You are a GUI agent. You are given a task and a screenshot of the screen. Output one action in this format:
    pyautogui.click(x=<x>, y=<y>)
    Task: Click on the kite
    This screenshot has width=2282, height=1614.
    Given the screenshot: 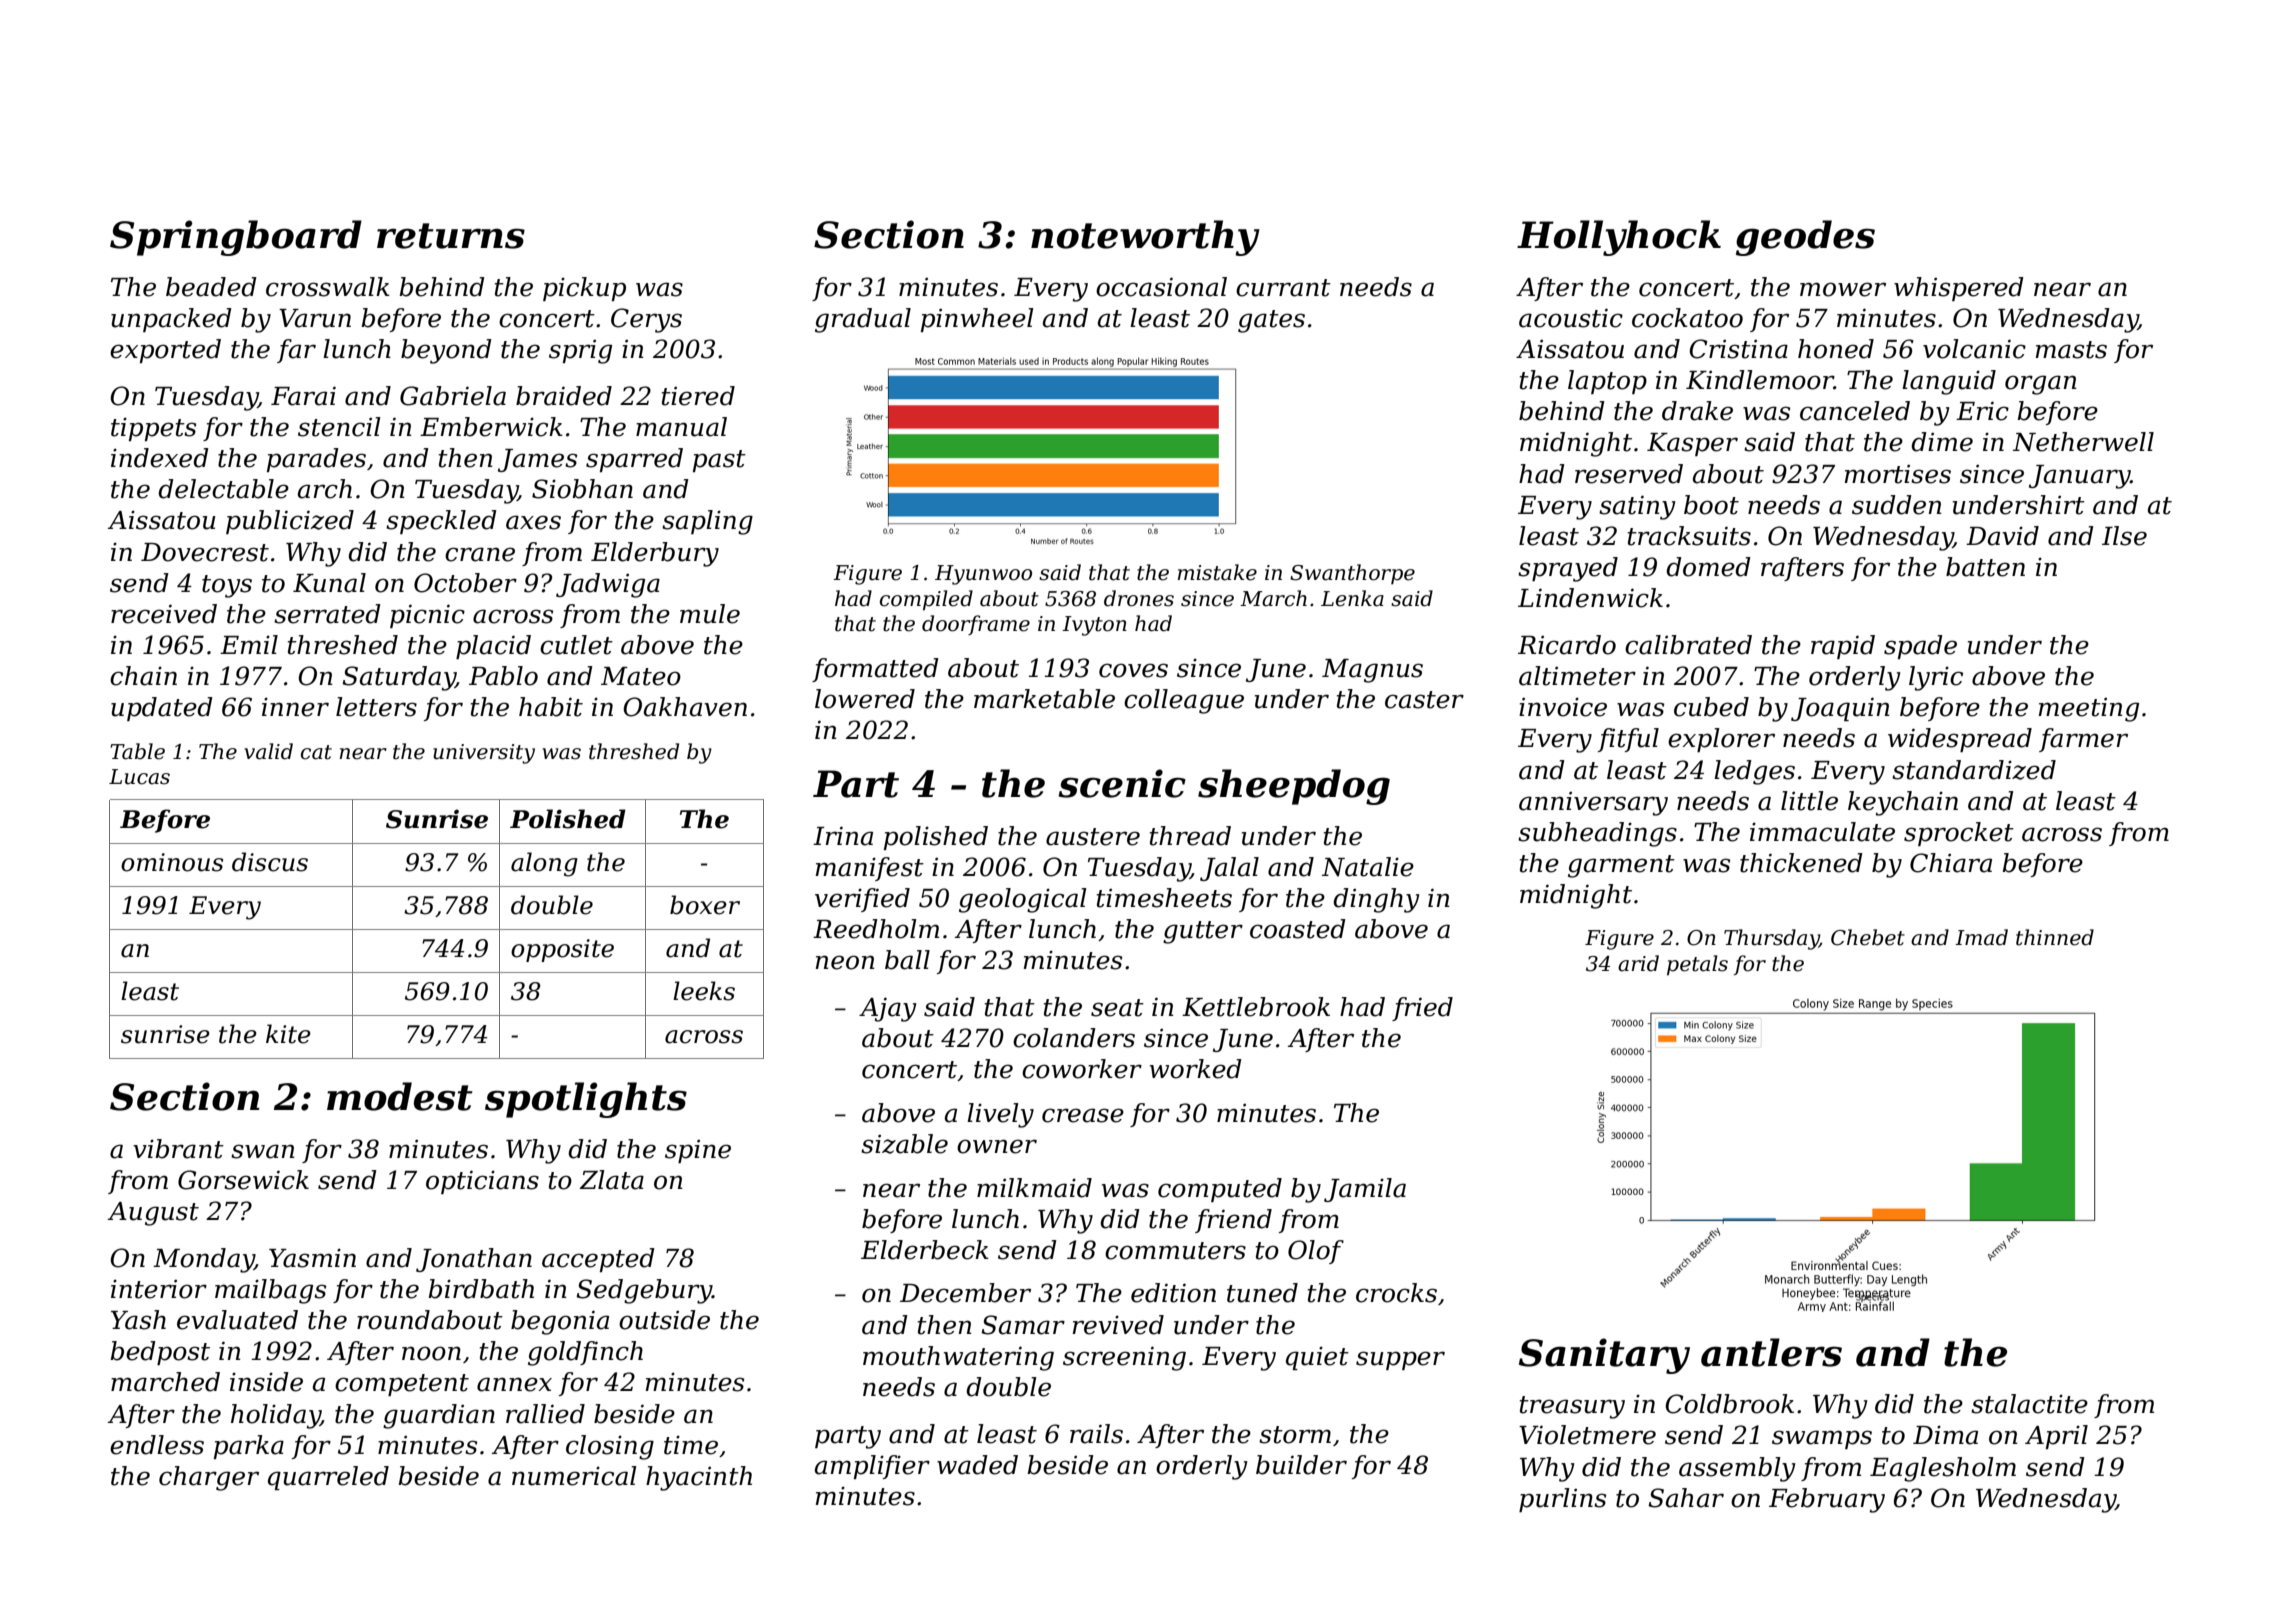 What is the action you would take?
    pyautogui.click(x=288, y=1034)
